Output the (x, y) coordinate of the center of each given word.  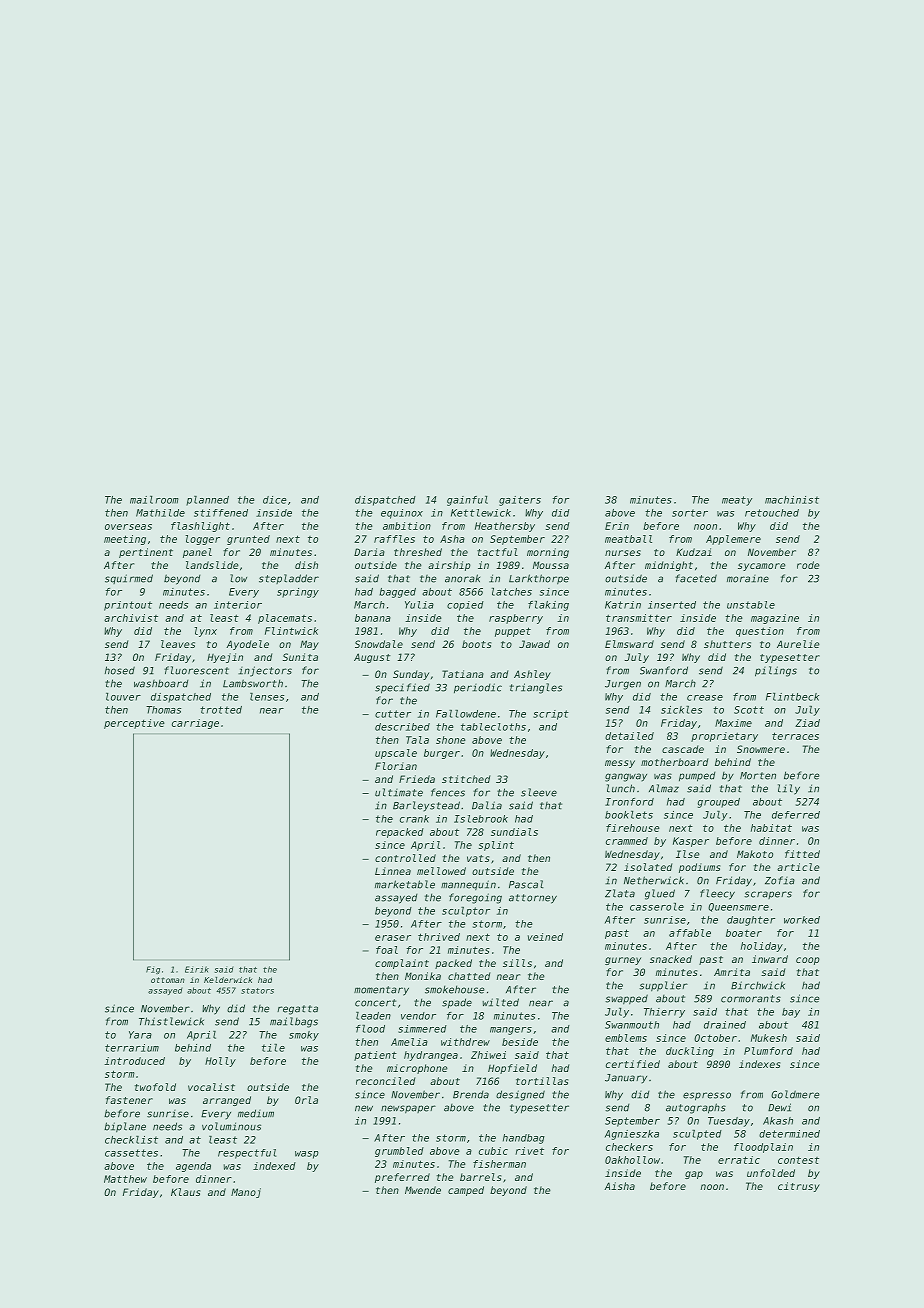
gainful (467, 501)
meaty (737, 501)
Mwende (423, 1190)
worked (802, 920)
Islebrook (481, 819)
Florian (396, 766)
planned (207, 501)
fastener (129, 1100)
